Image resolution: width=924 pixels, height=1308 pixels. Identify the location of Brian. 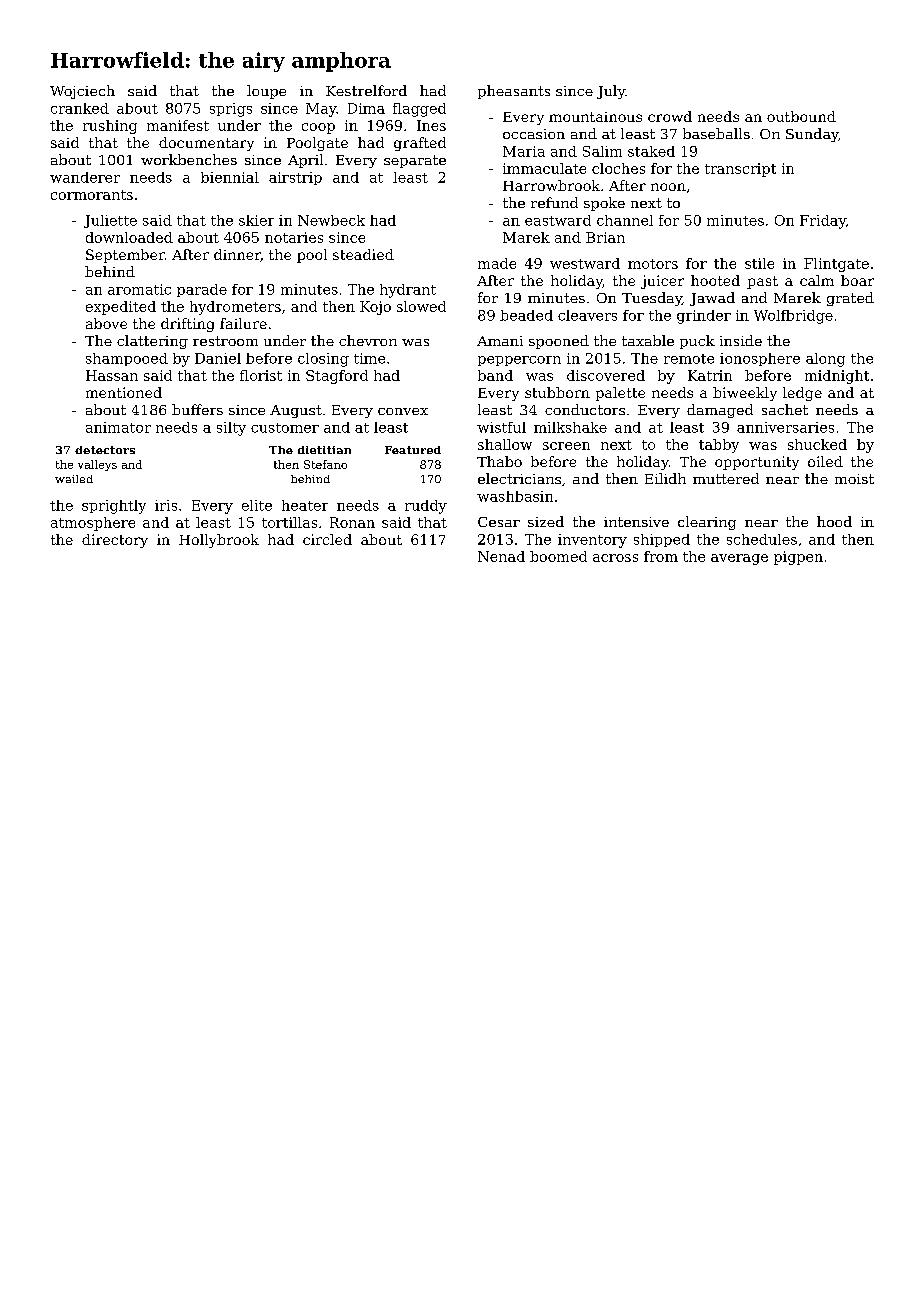
(605, 237).
